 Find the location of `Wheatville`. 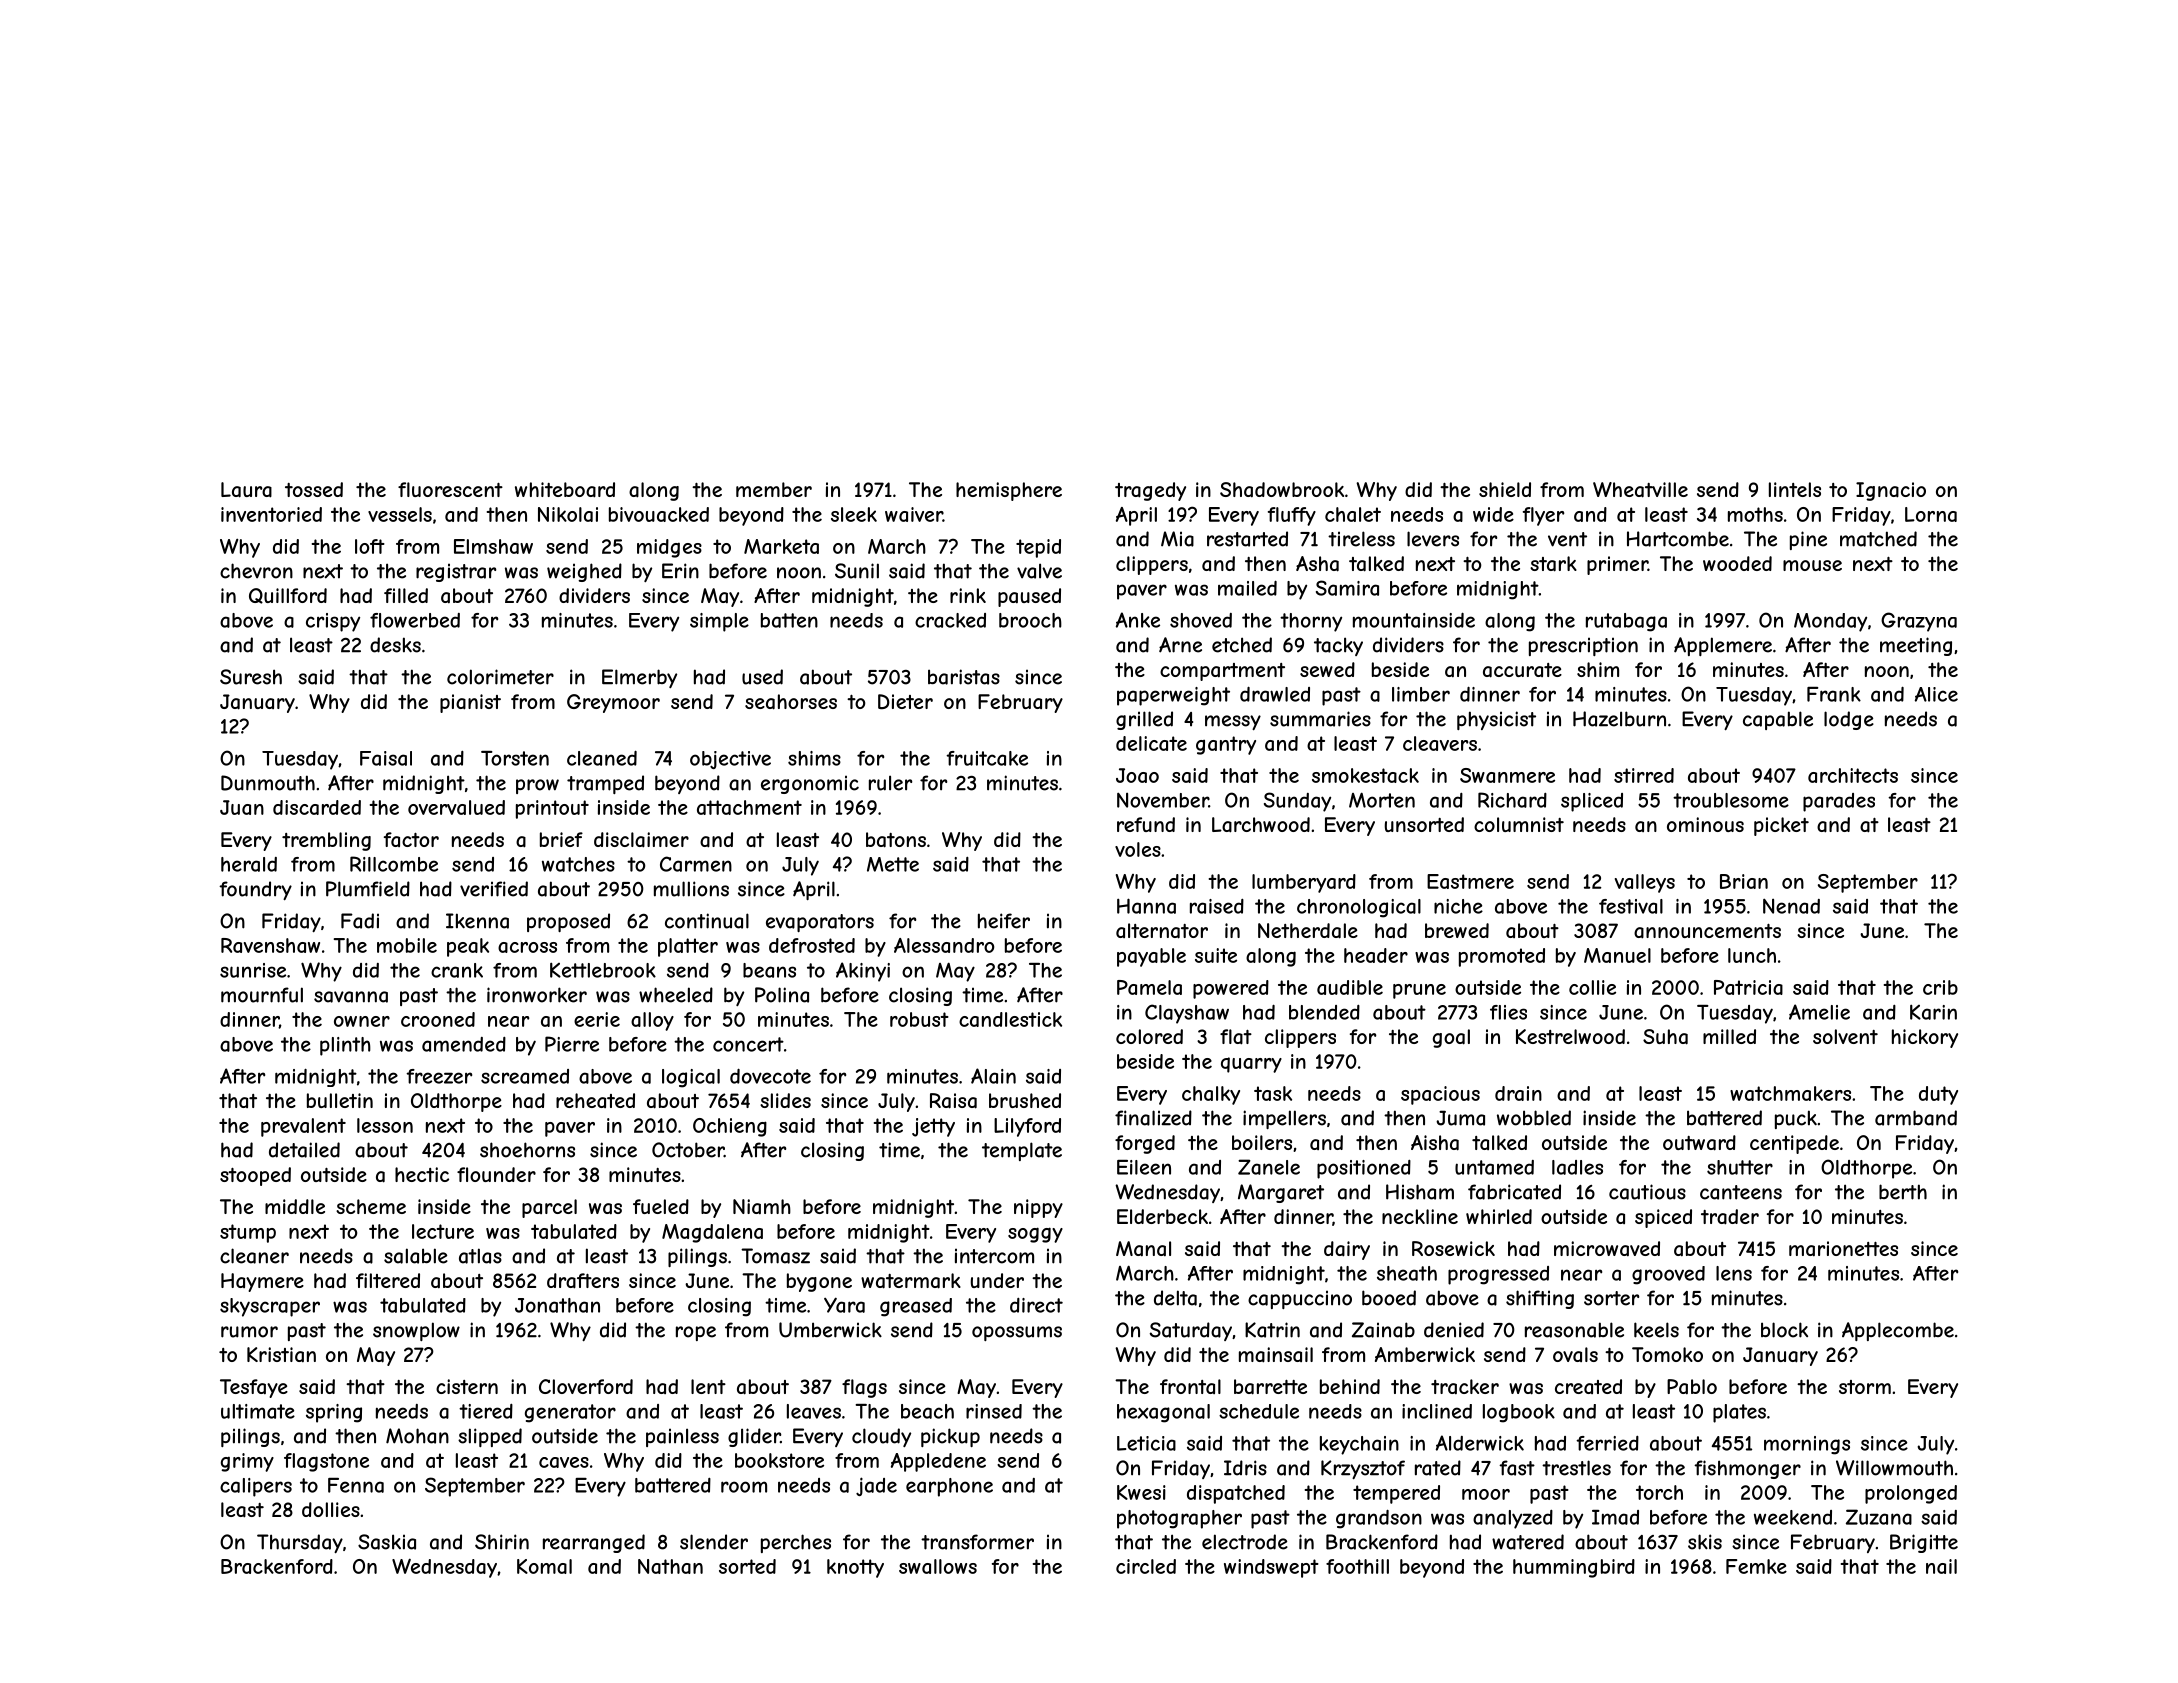

Wheatville is located at coordinates (1640, 490).
